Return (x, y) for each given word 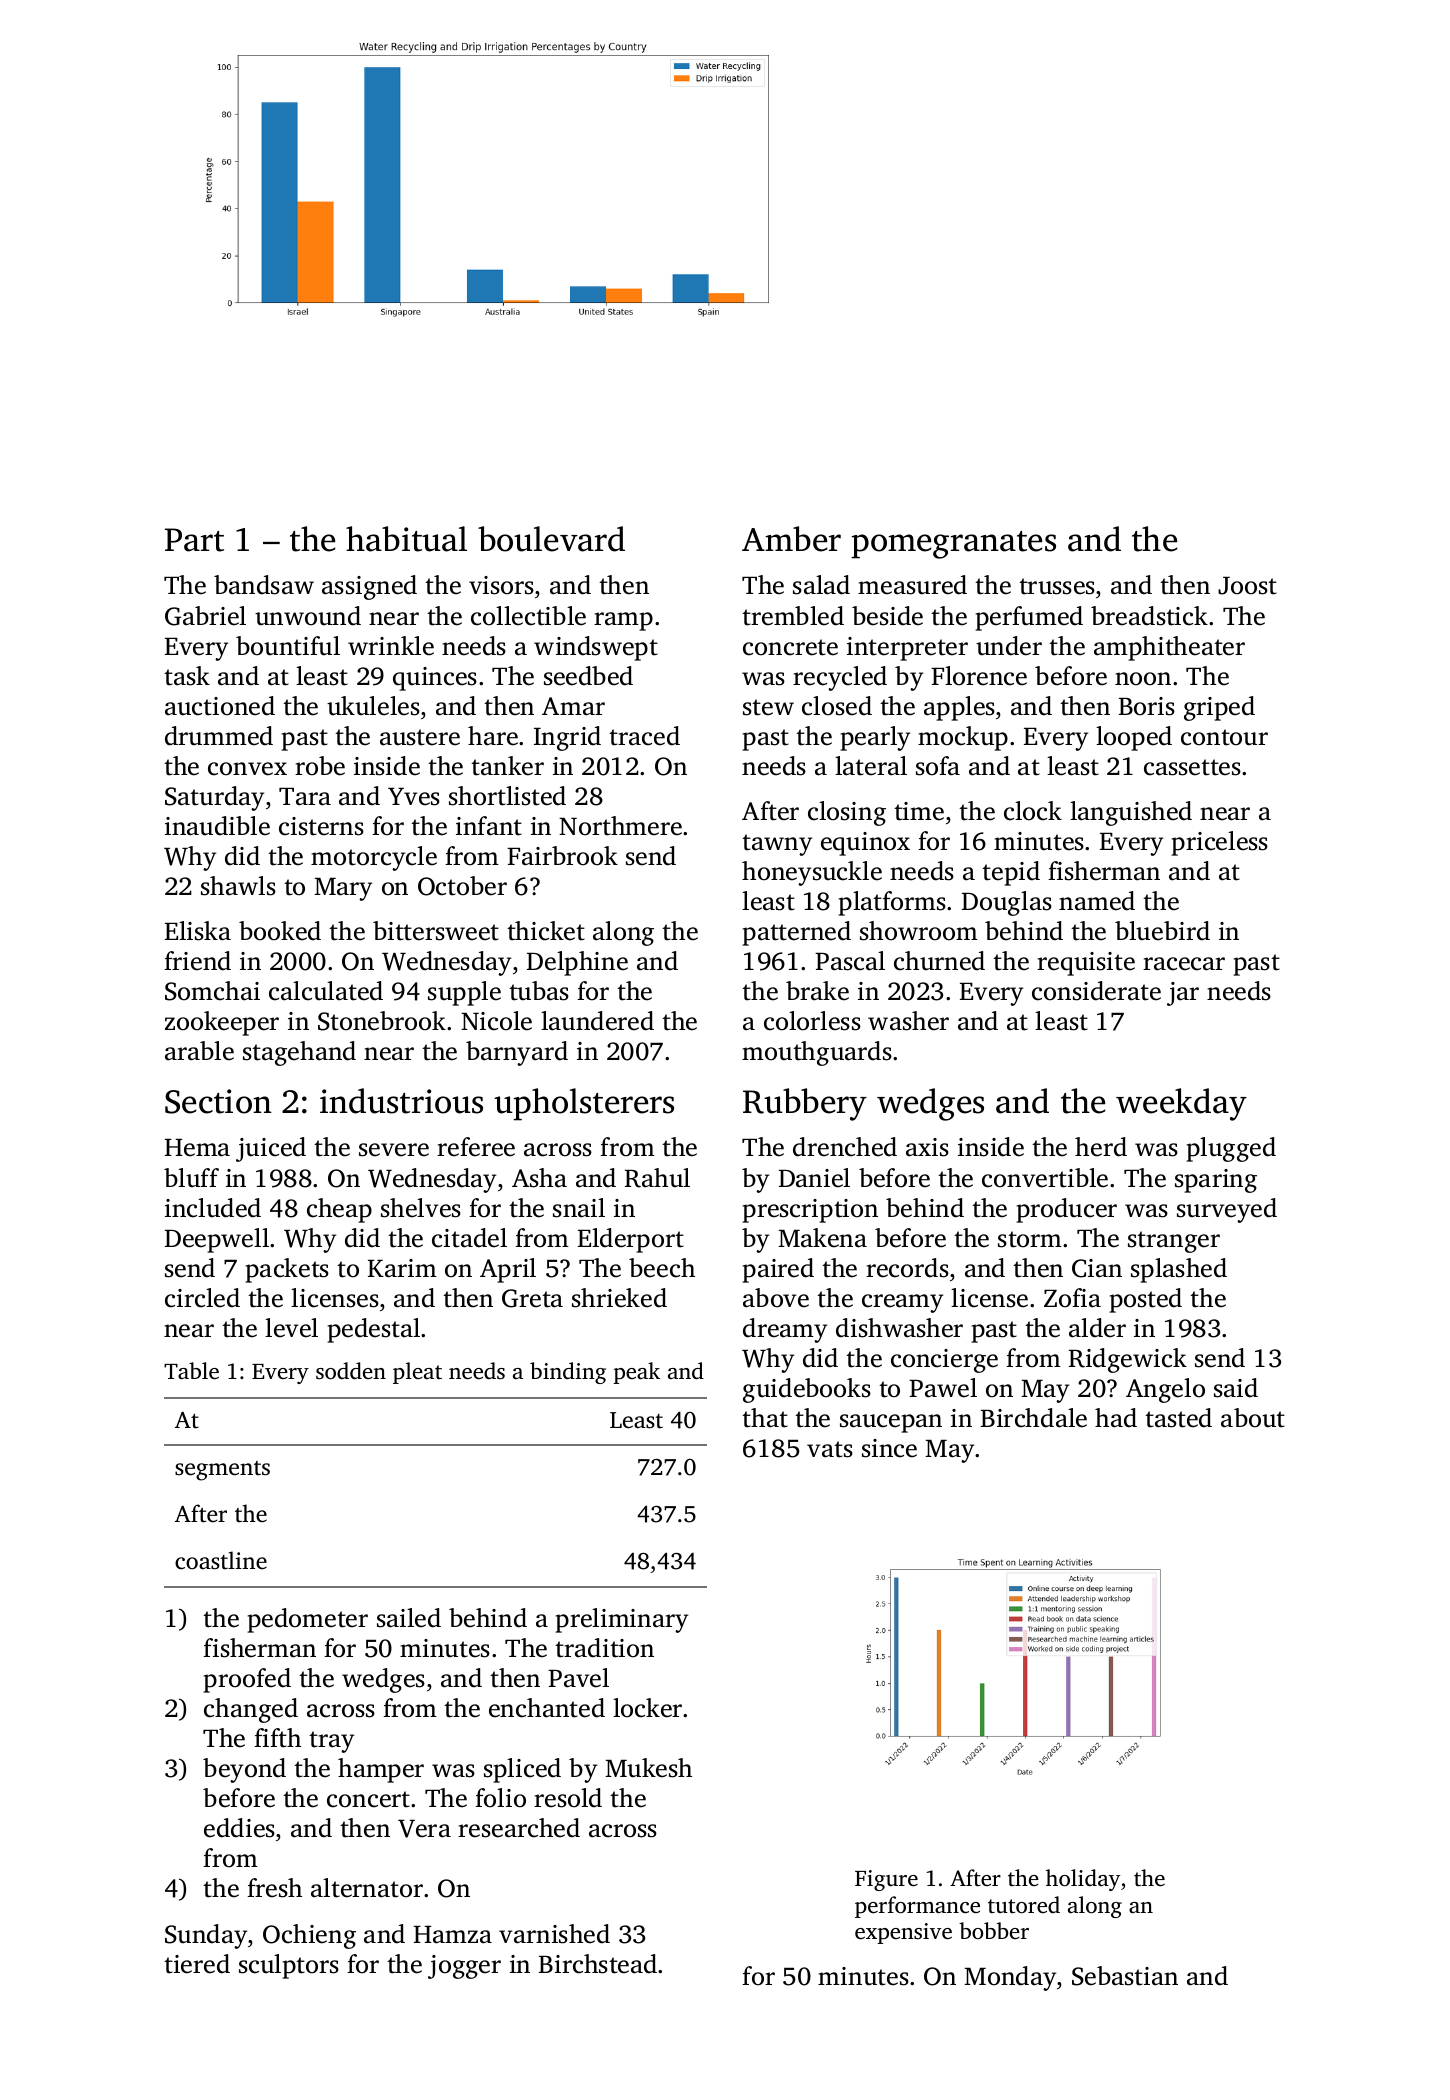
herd (1101, 1147)
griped (1219, 708)
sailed (409, 1618)
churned (939, 961)
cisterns (321, 826)
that (765, 1418)
